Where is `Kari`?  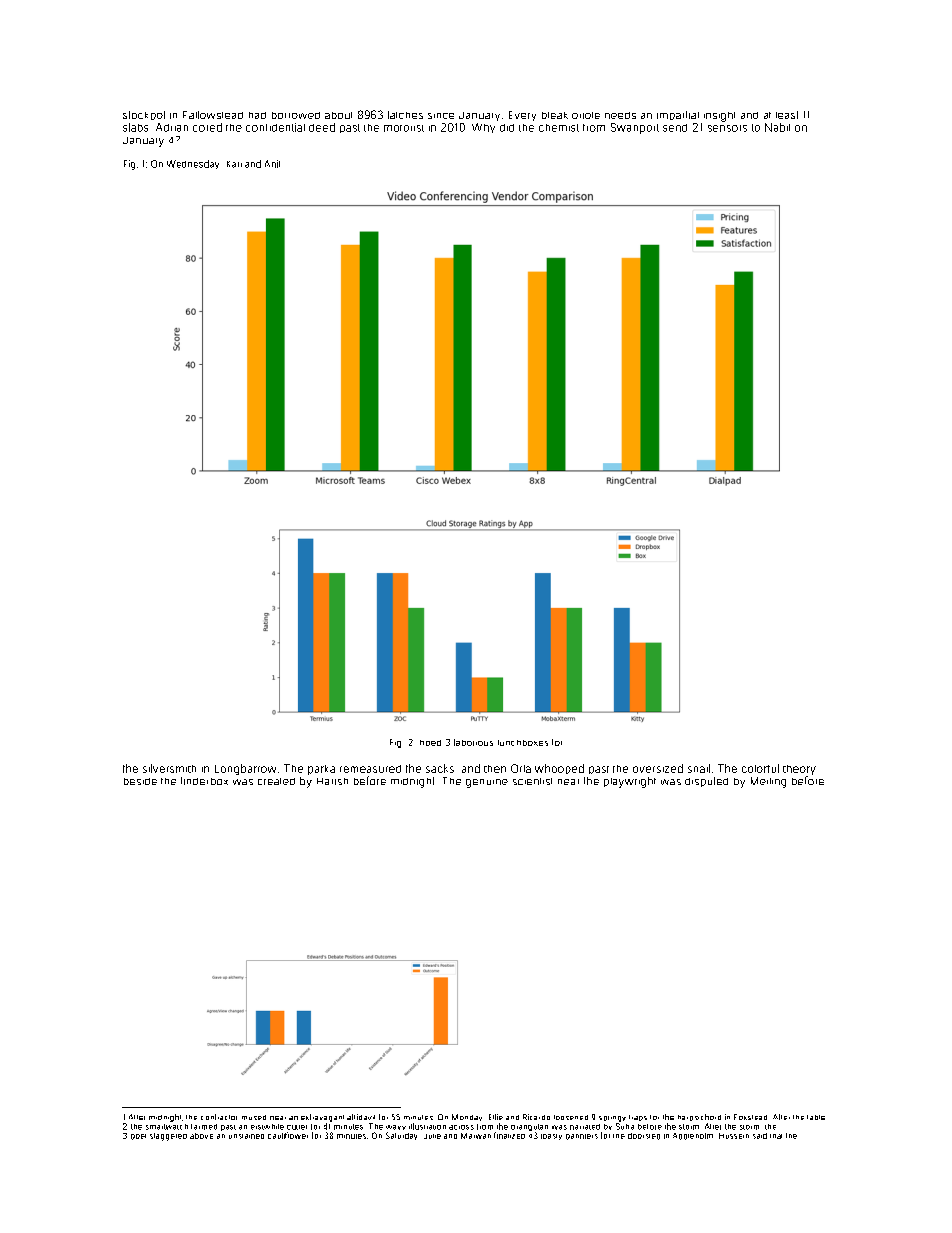 Kari is located at coordinates (234, 164).
